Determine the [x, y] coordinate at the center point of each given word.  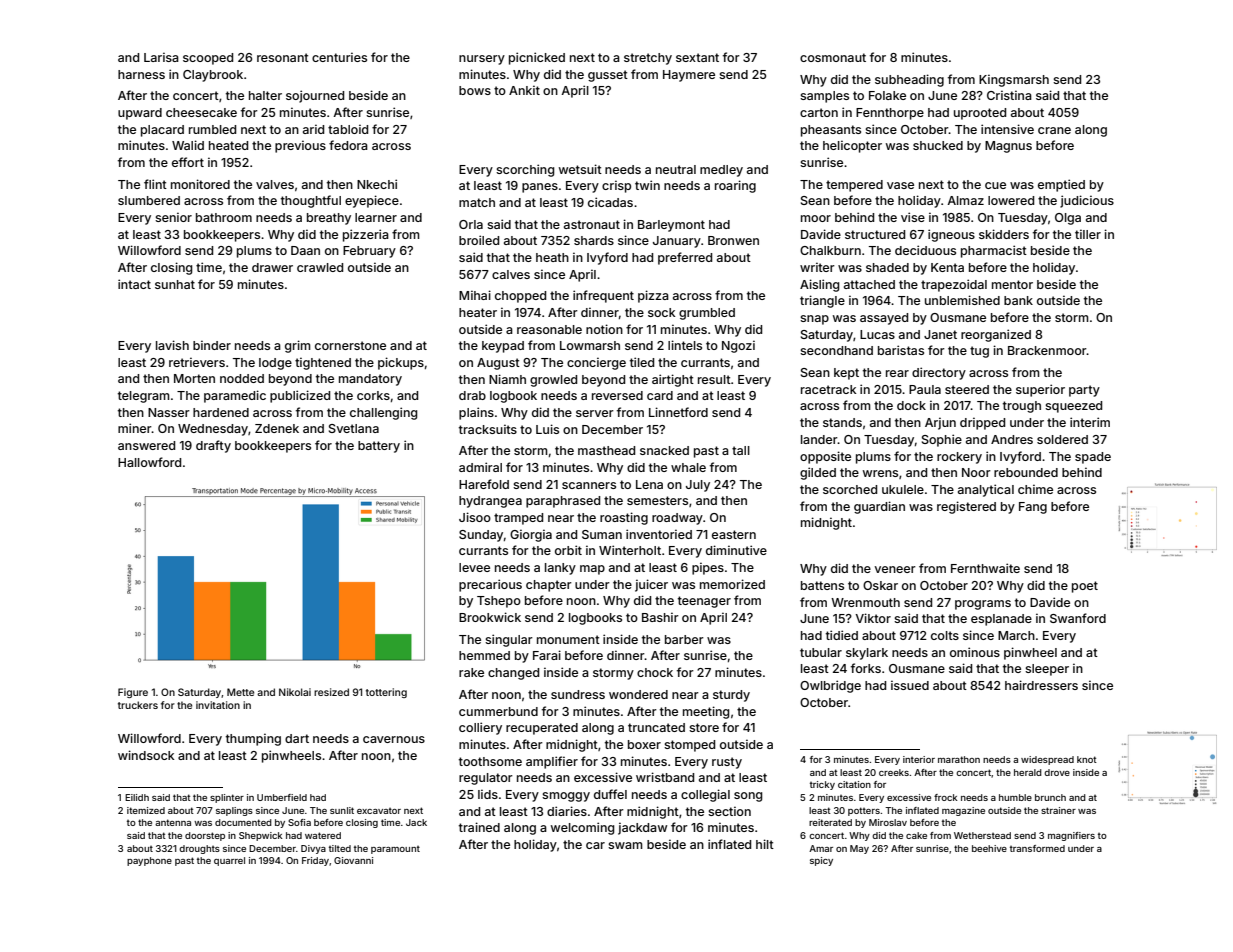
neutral [676, 169]
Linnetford [678, 412]
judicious [1087, 201]
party [1084, 391]
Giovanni [353, 860]
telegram [144, 397]
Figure [133, 693]
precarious [490, 585]
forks [866, 668]
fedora [348, 145]
